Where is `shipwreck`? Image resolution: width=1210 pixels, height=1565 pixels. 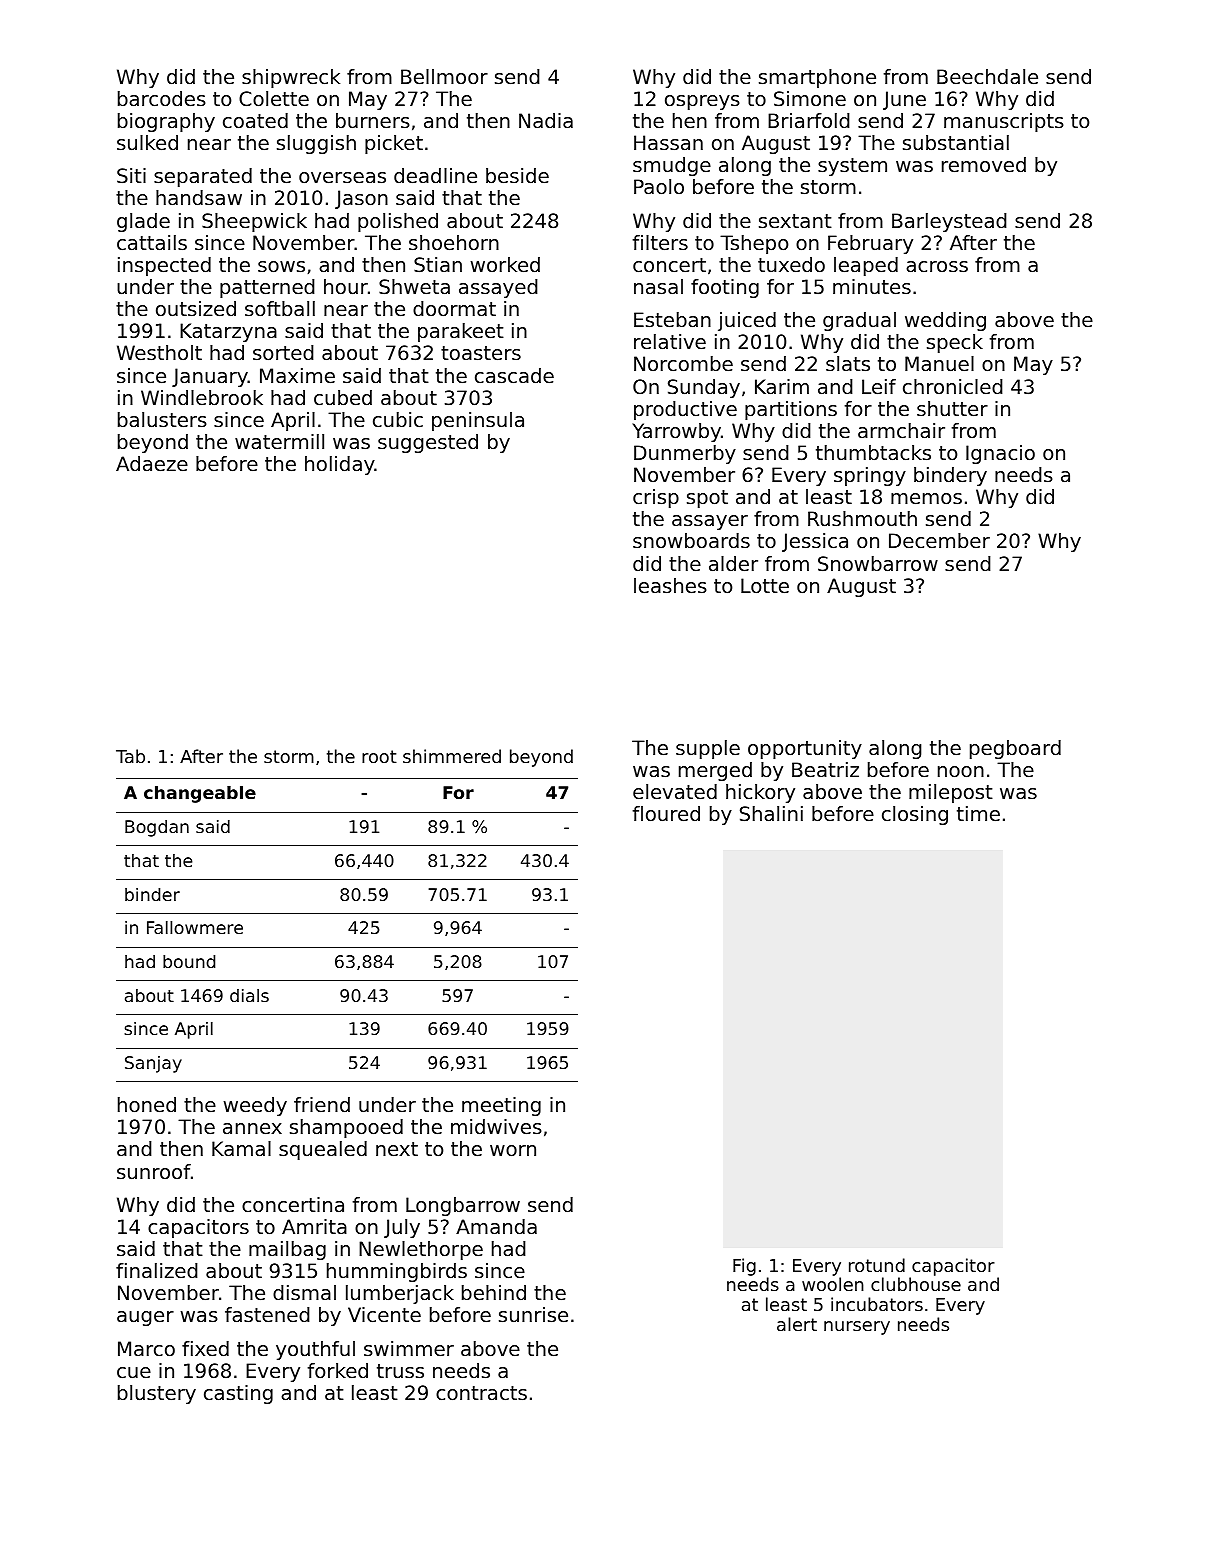
shipwreck is located at coordinates (291, 78).
